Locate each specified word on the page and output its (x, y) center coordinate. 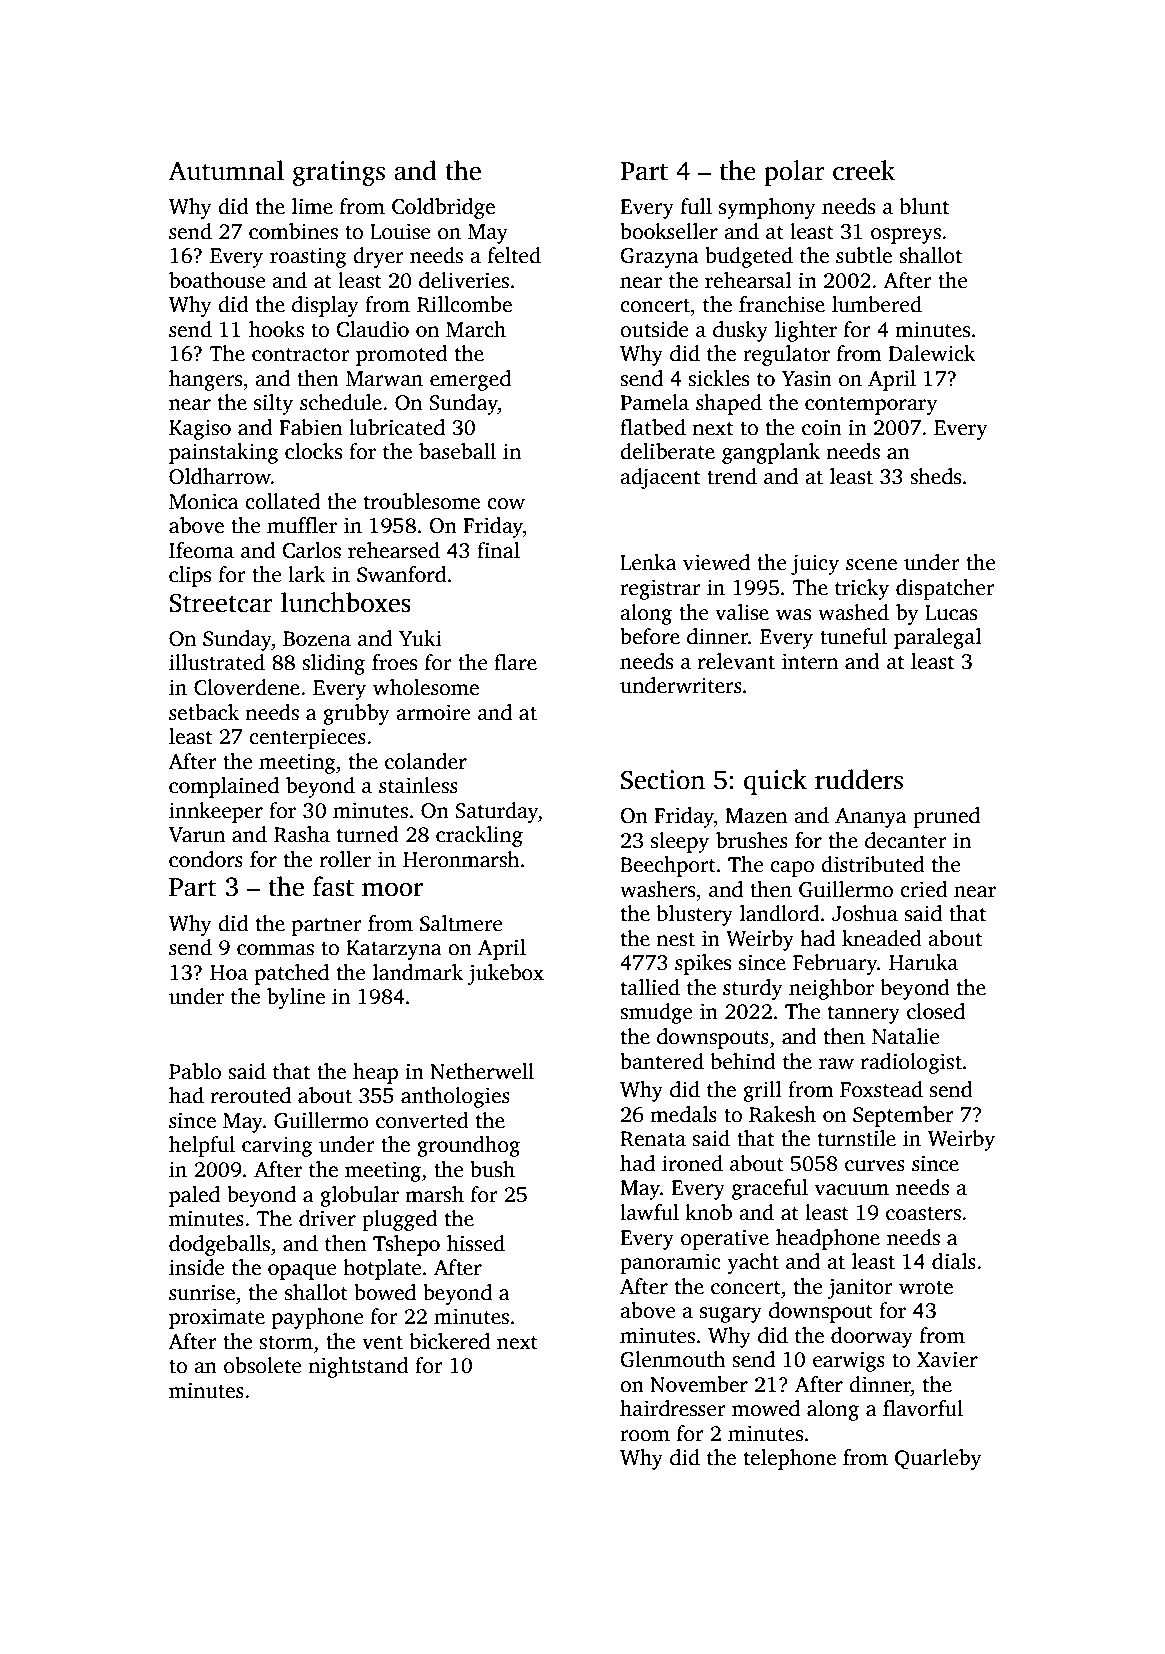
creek (864, 170)
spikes (703, 964)
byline (296, 998)
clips (190, 576)
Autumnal (226, 170)
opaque (302, 1272)
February (835, 964)
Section (663, 780)
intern (810, 661)
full (696, 206)
